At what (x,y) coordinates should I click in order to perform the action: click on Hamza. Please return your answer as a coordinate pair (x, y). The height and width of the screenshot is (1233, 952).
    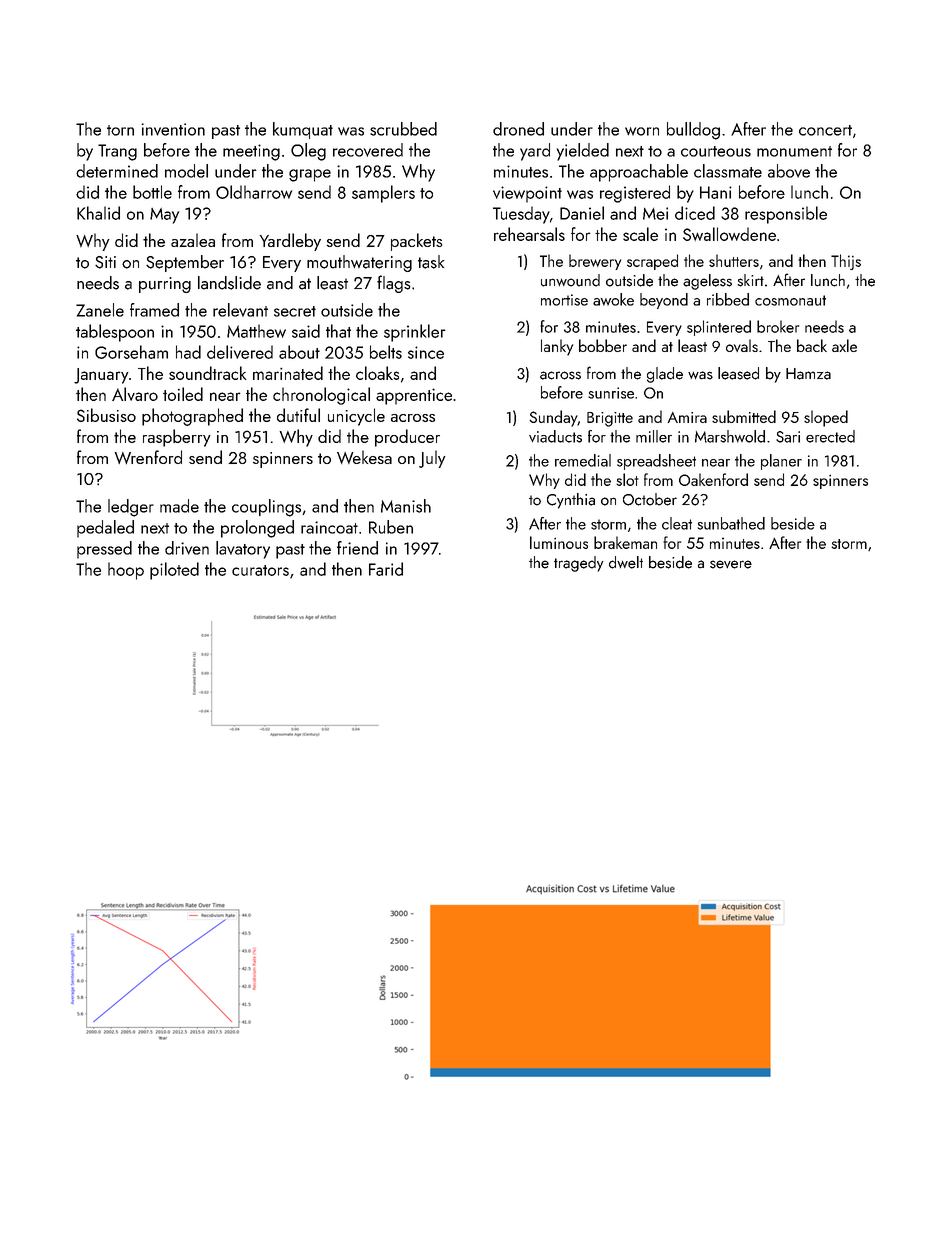
    Looking at the image, I should click on (808, 374).
